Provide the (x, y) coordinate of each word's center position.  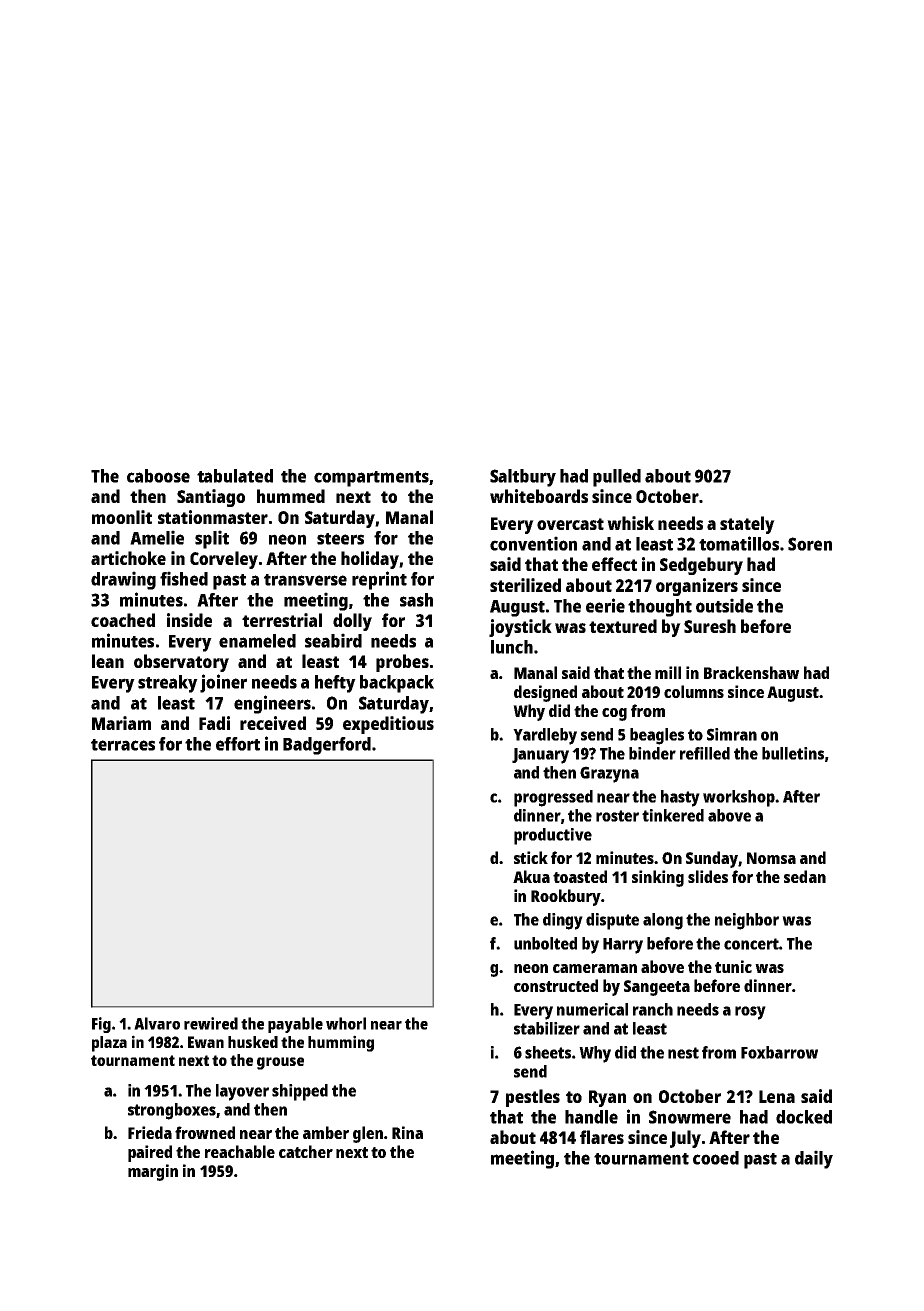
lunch (512, 647)
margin (153, 1172)
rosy (750, 1013)
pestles (533, 1098)
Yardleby (545, 736)
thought (660, 608)
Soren (810, 544)
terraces (123, 745)
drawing (123, 580)
